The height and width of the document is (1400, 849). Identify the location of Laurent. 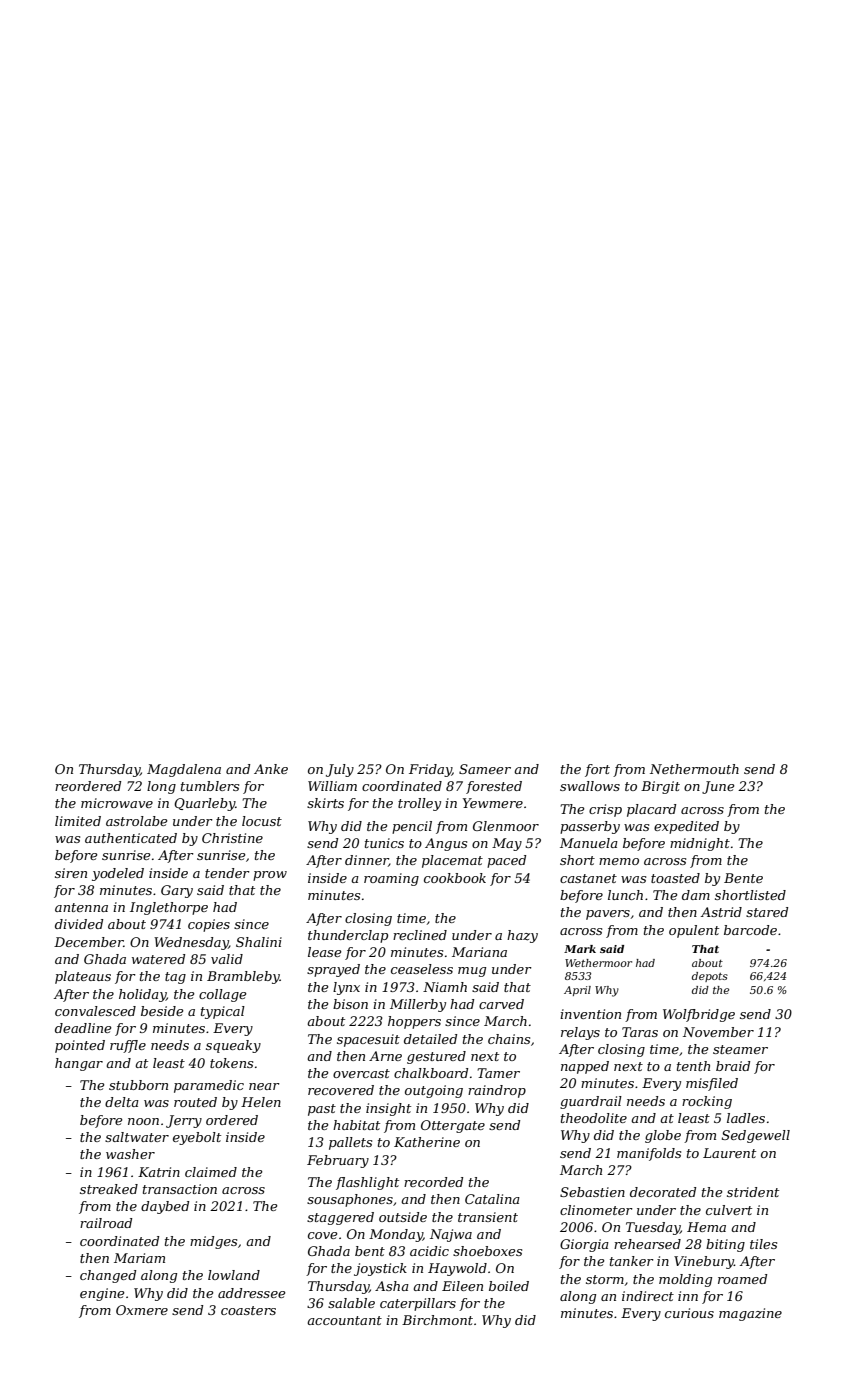
(729, 1153).
